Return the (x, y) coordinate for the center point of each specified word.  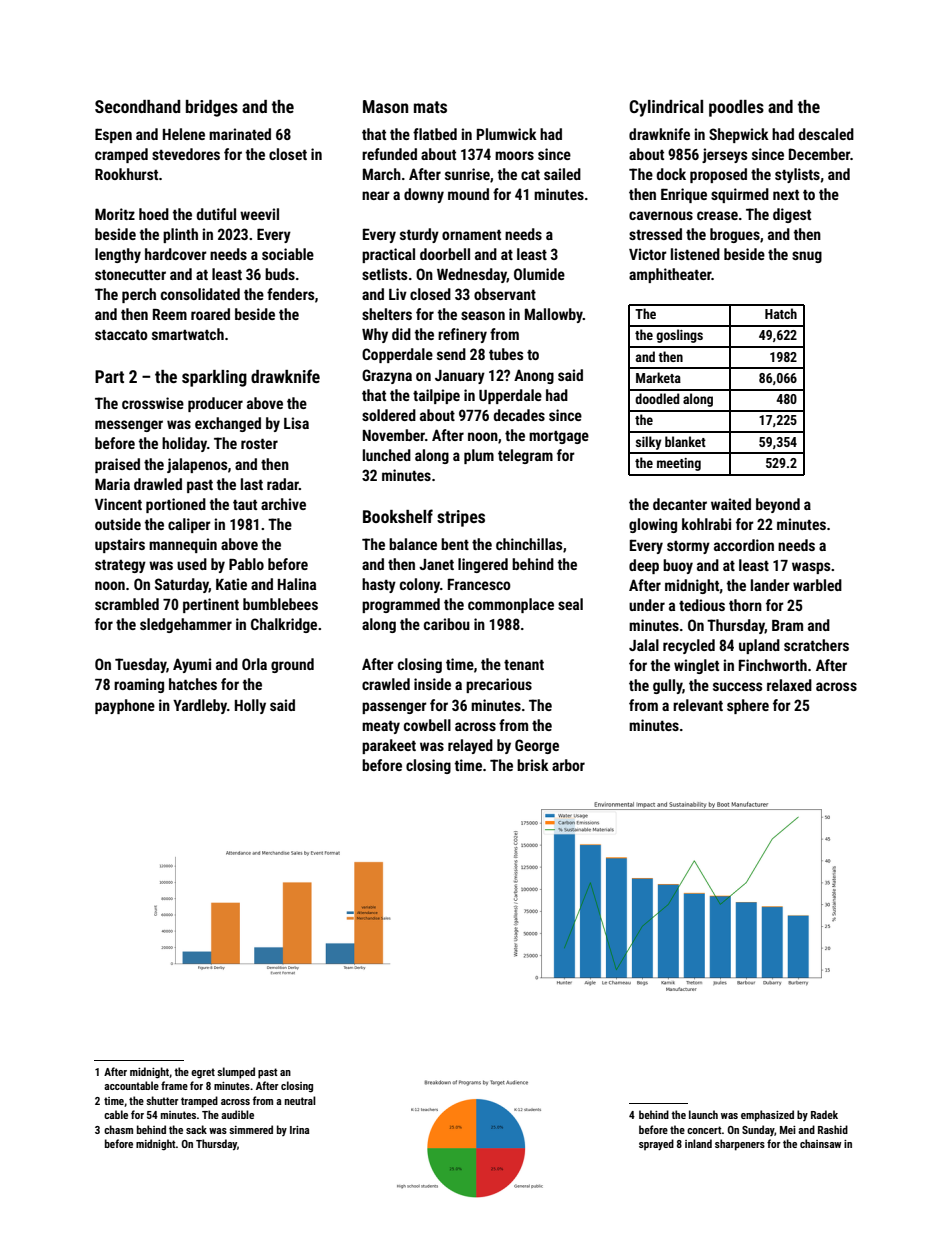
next (786, 195)
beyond (778, 505)
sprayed (656, 1144)
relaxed (789, 685)
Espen (113, 135)
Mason (385, 106)
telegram (525, 456)
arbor (568, 765)
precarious (499, 685)
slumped (236, 1073)
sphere (748, 706)
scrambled (127, 604)
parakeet (389, 746)
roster (259, 444)
